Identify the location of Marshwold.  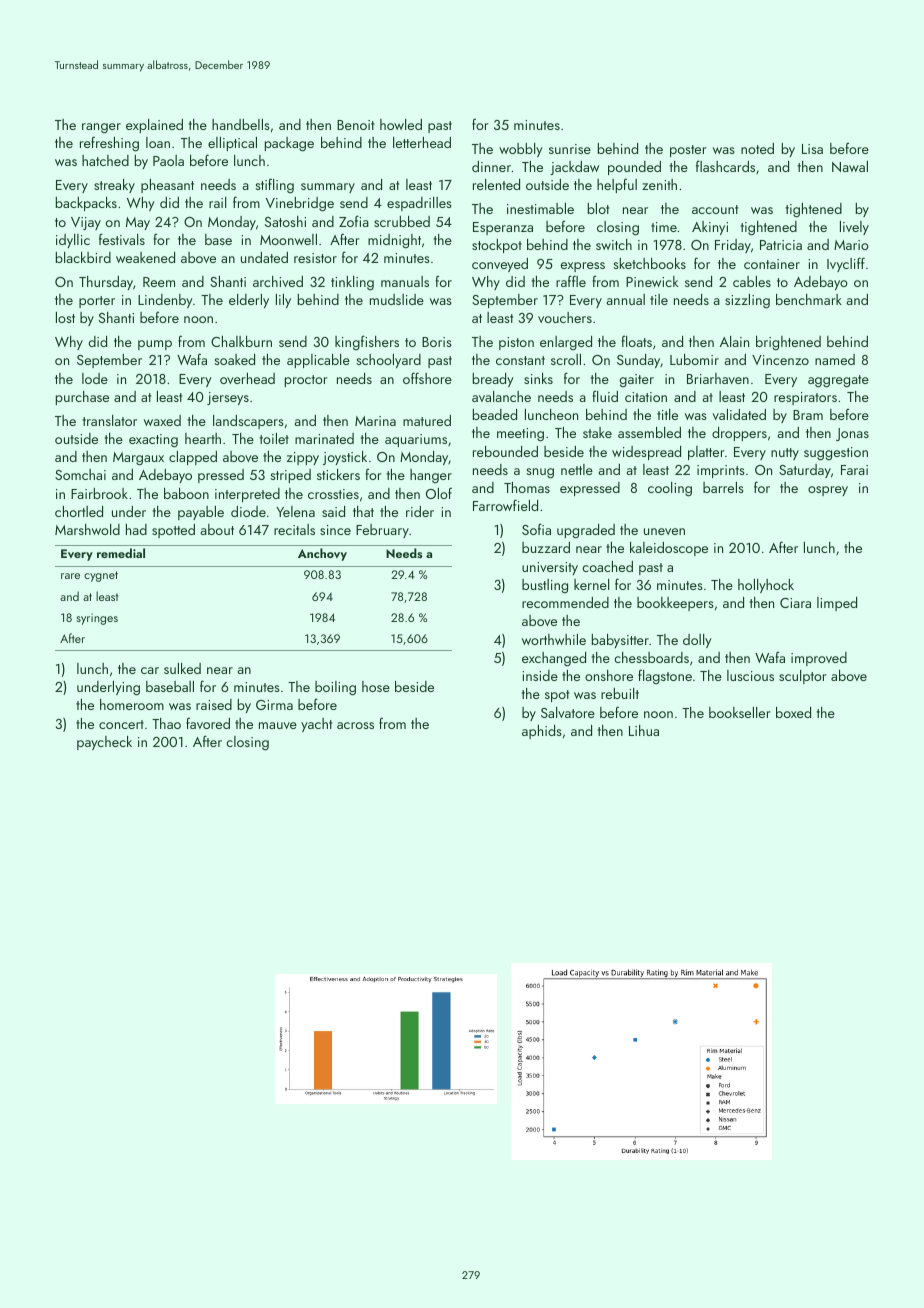
(87, 529).
